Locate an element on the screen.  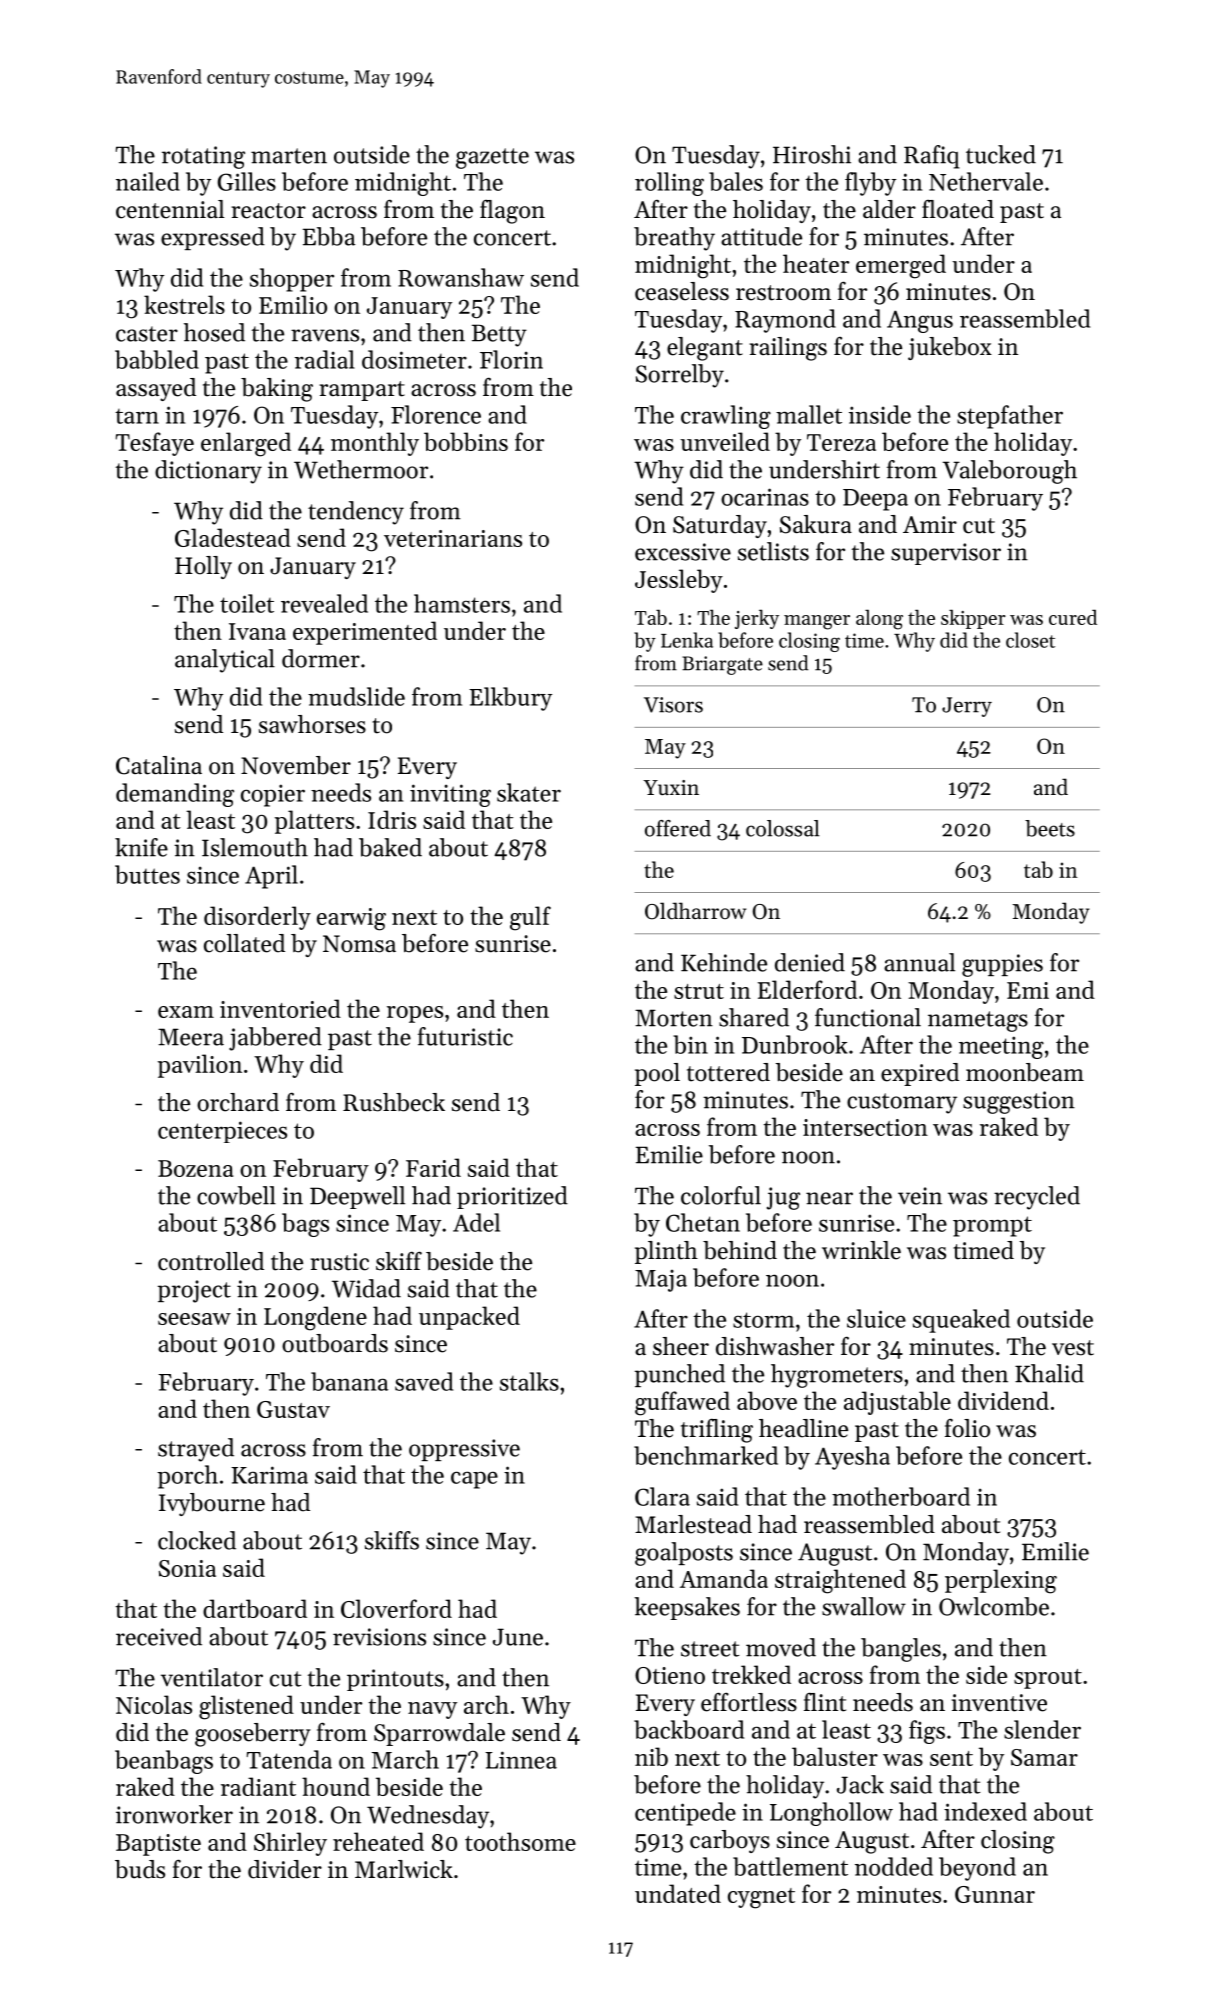
plinth is located at coordinates (666, 1252).
